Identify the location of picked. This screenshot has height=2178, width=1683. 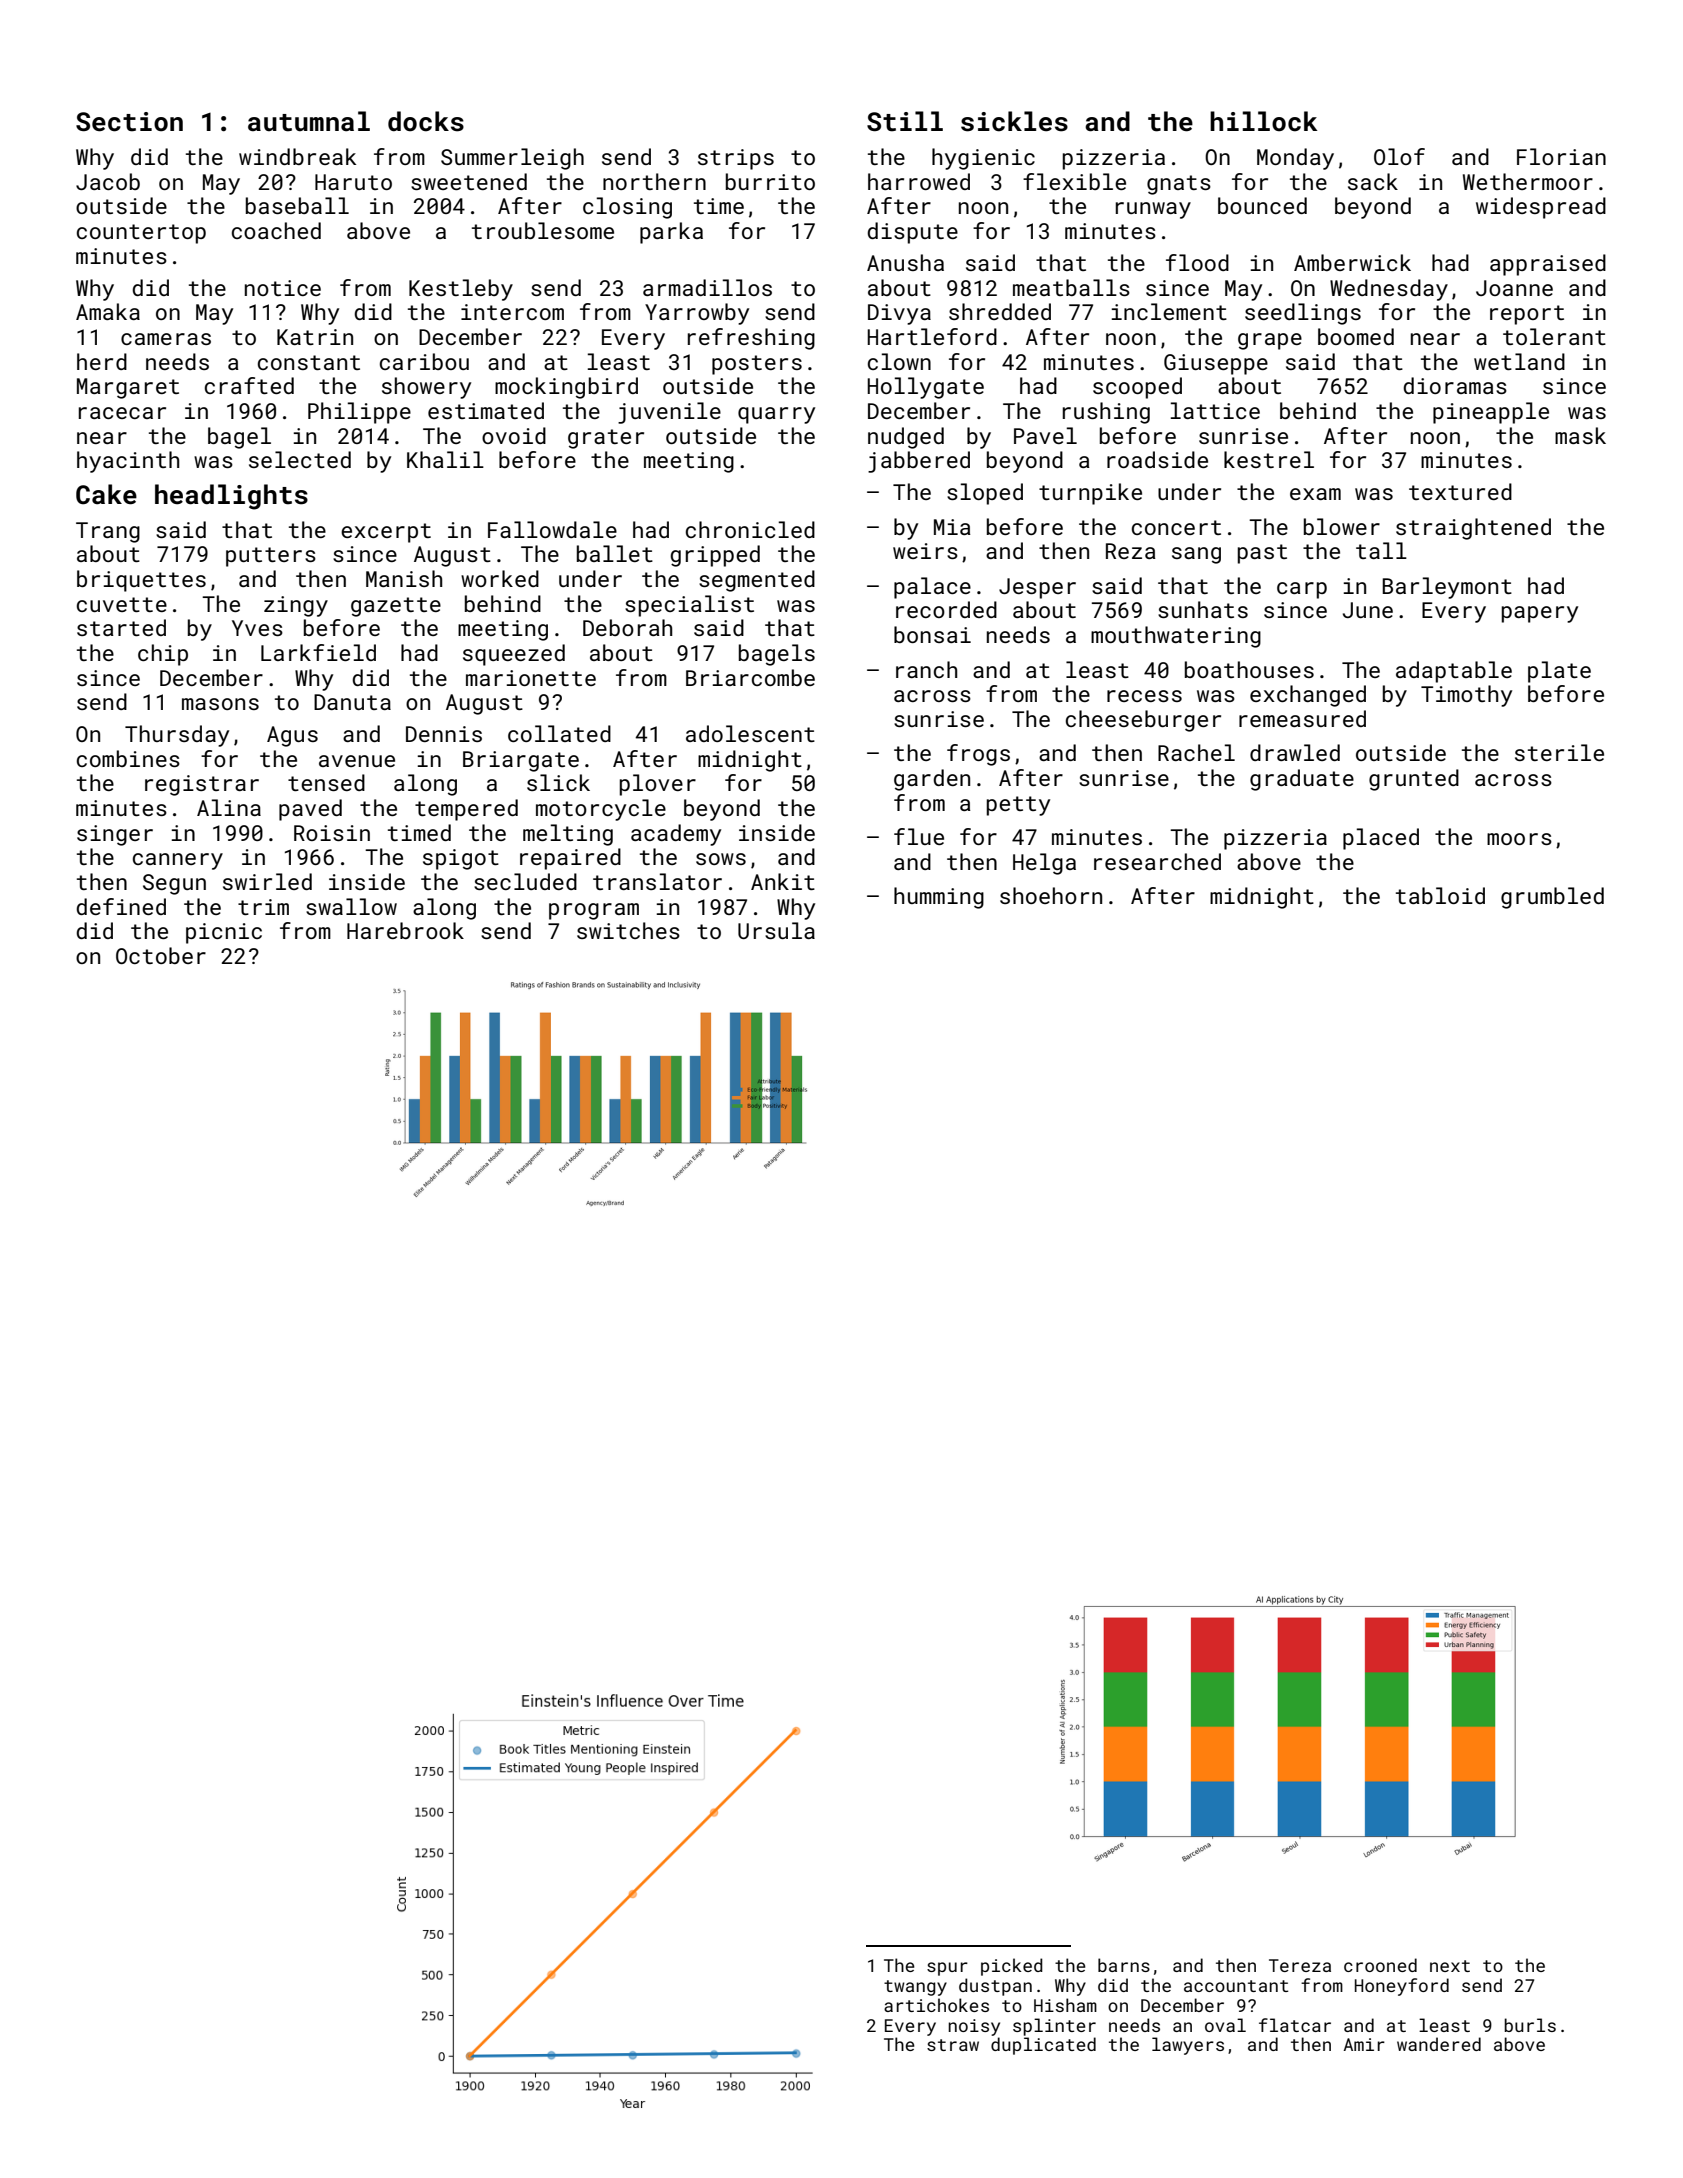
(1012, 1967).
